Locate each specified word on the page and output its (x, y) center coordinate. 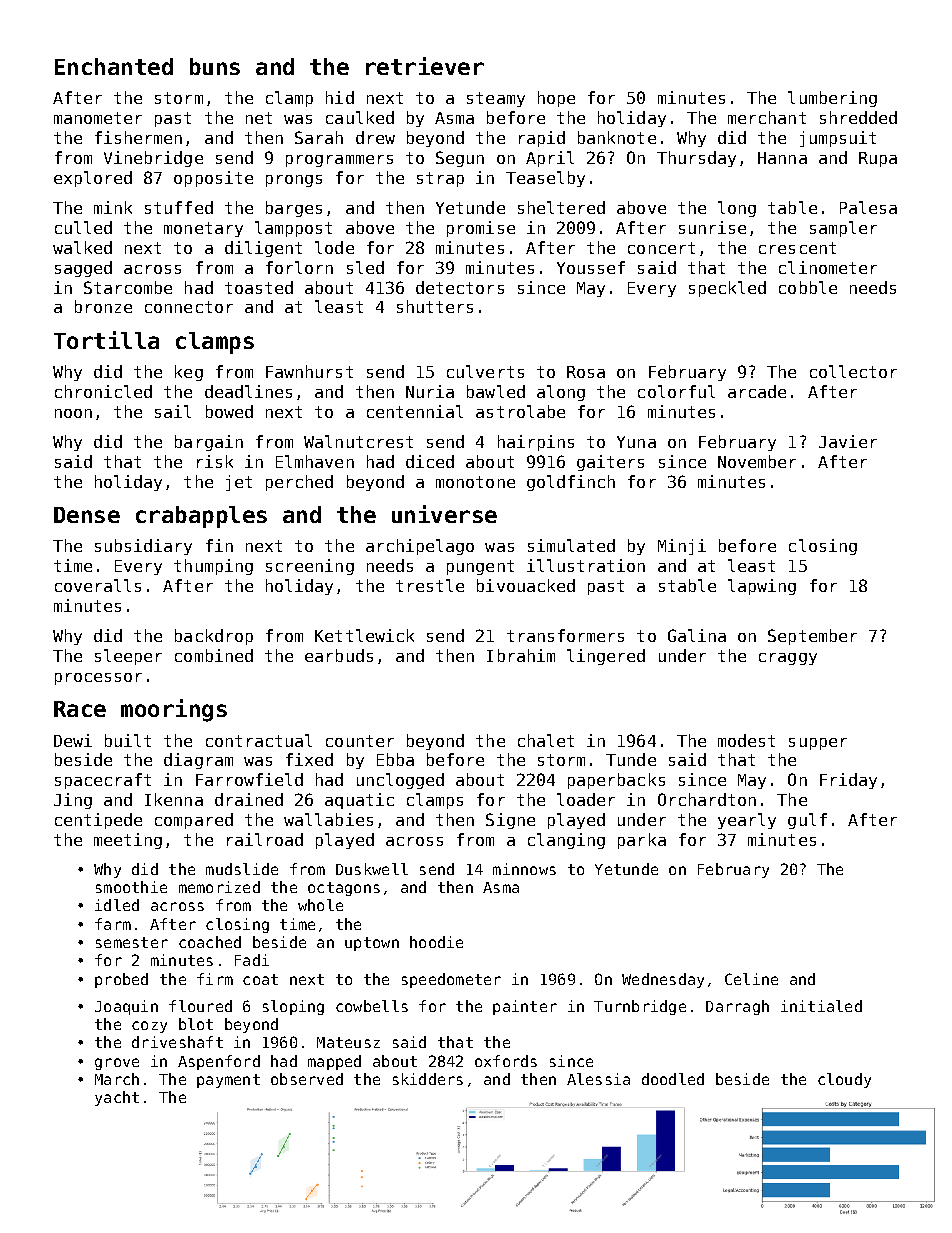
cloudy (844, 1080)
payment (228, 1081)
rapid (542, 139)
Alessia (598, 1079)
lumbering (832, 99)
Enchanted (114, 66)
